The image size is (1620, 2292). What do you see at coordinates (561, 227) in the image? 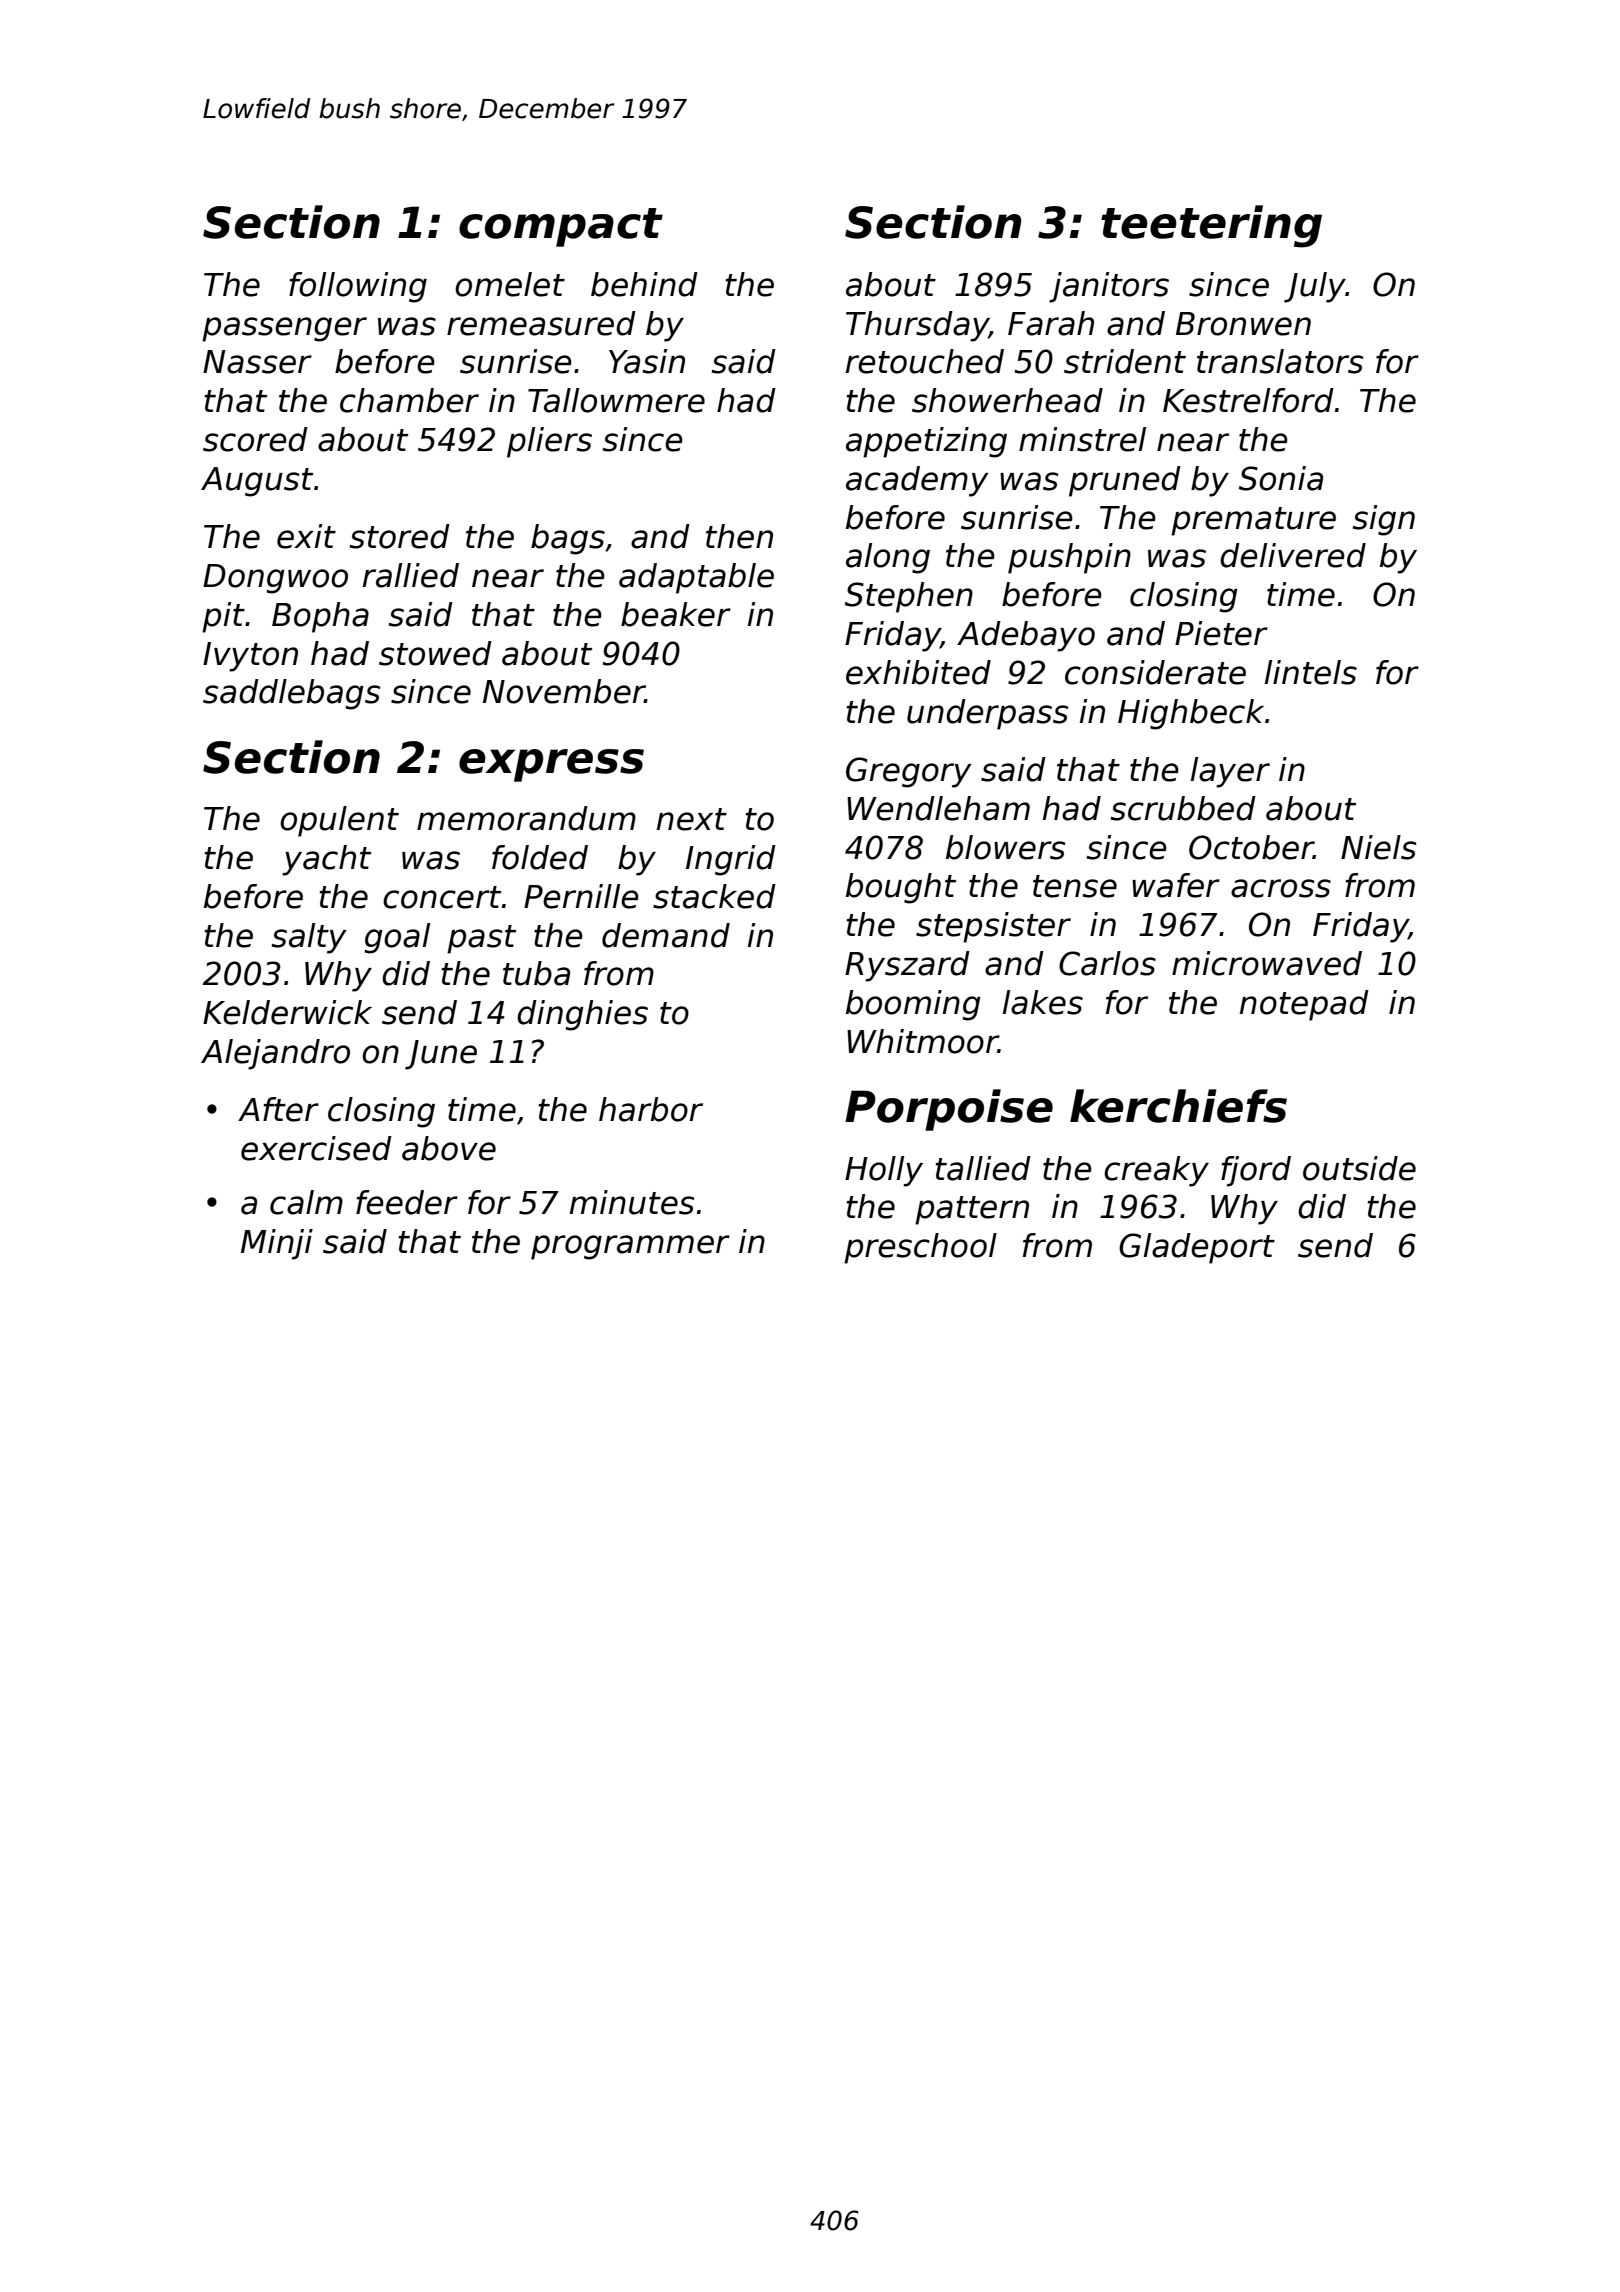
I see `compact` at bounding box center [561, 227].
